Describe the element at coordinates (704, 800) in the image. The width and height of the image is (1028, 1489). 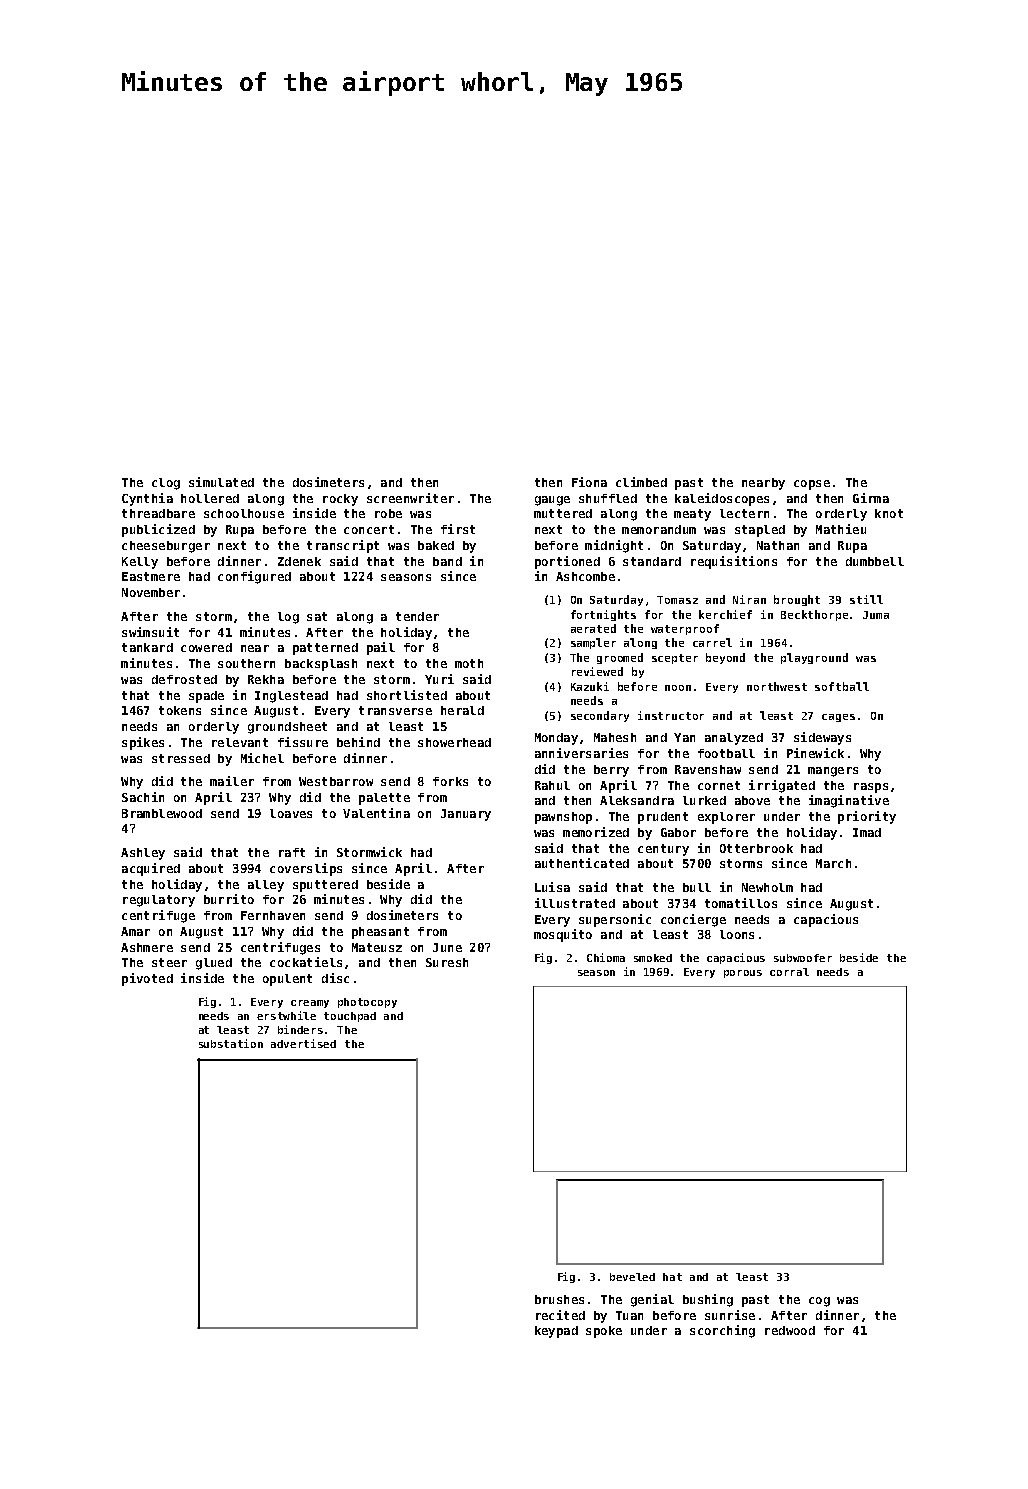
I see `lurked` at that location.
